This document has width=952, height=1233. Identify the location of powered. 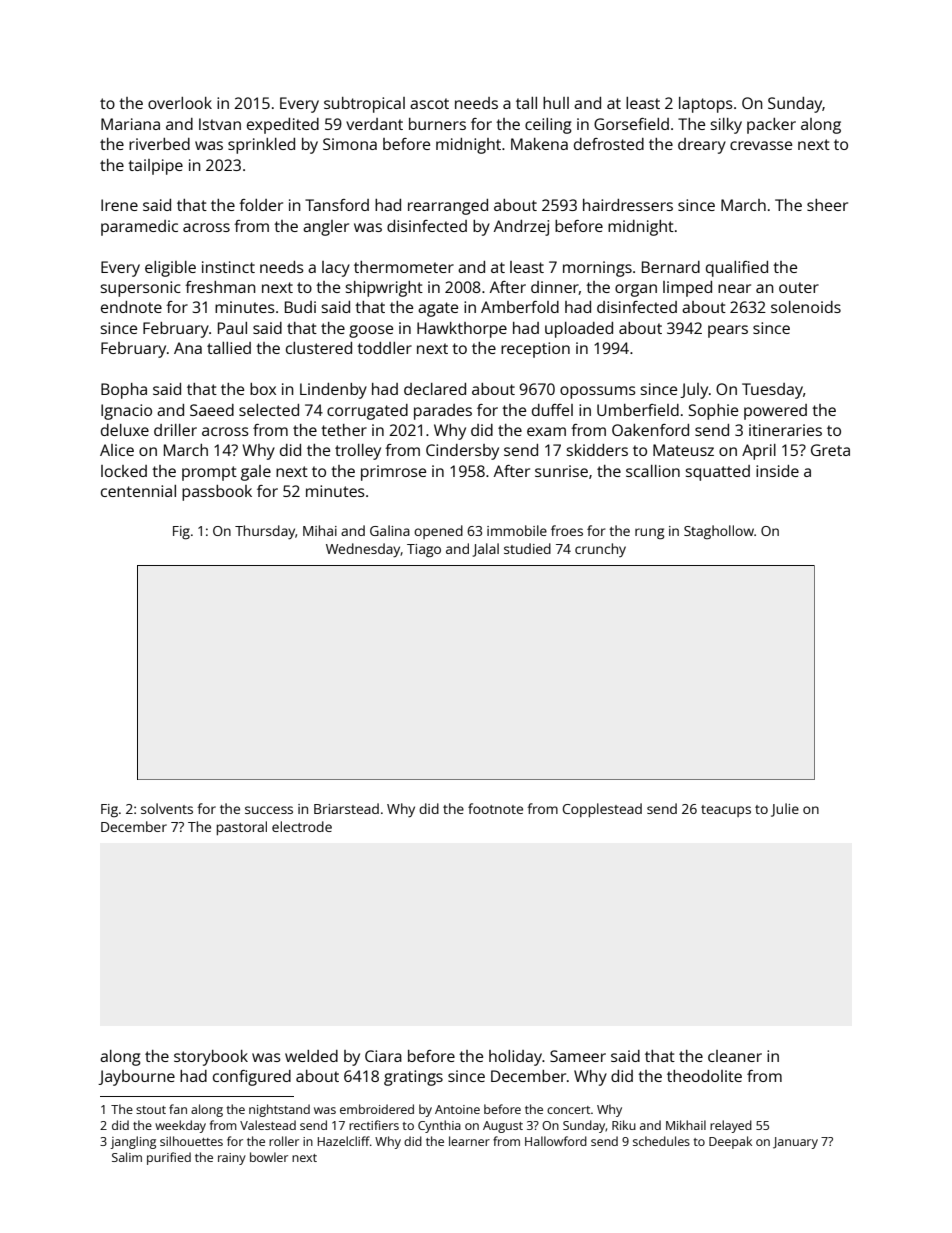
(775, 412).
